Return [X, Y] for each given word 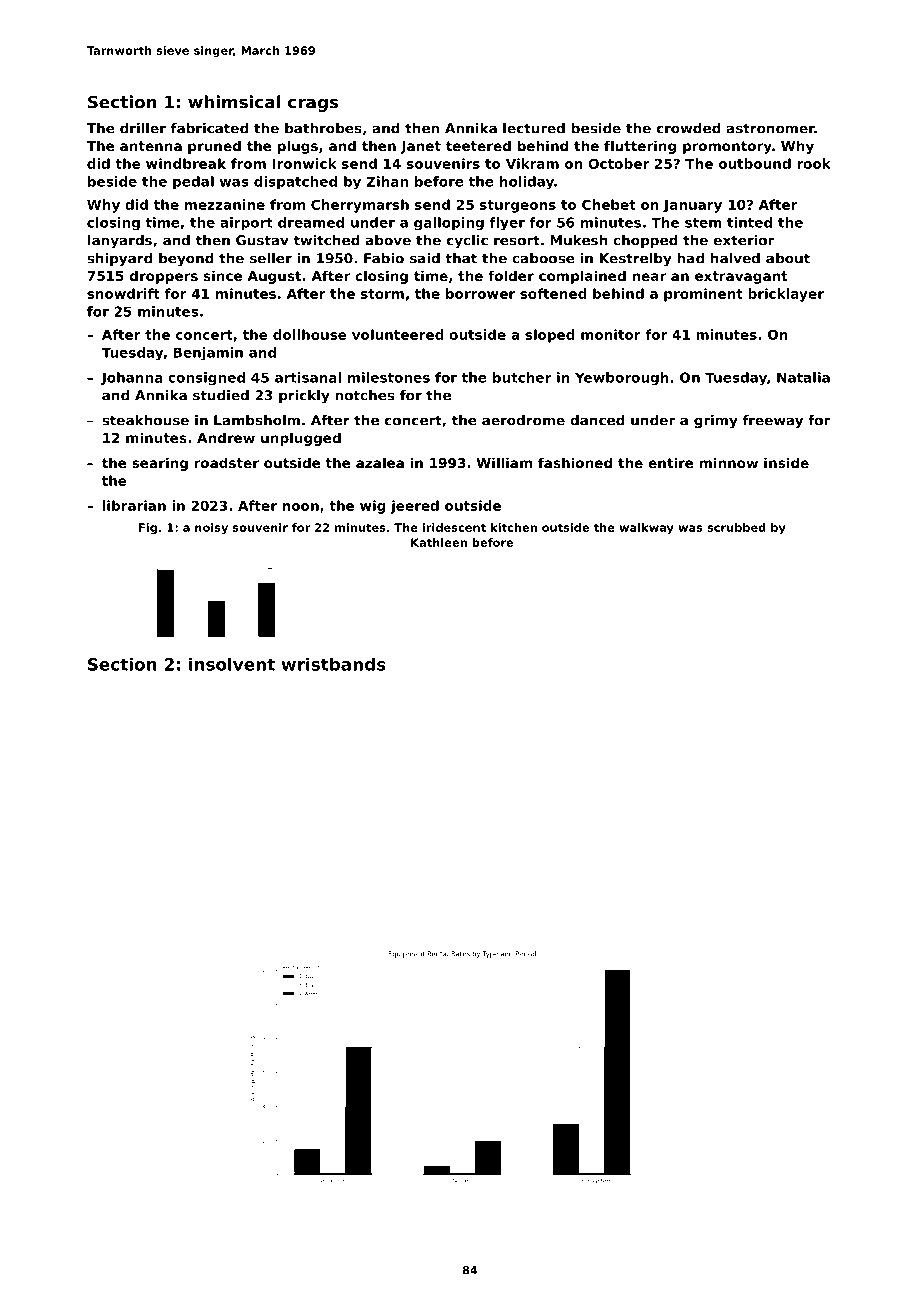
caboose [543, 258]
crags [313, 105]
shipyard [119, 259]
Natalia [803, 377]
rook [814, 163]
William [504, 462]
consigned [206, 378]
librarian [134, 505]
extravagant [741, 277]
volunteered [398, 334]
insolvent [232, 664]
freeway [773, 421]
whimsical [234, 102]
